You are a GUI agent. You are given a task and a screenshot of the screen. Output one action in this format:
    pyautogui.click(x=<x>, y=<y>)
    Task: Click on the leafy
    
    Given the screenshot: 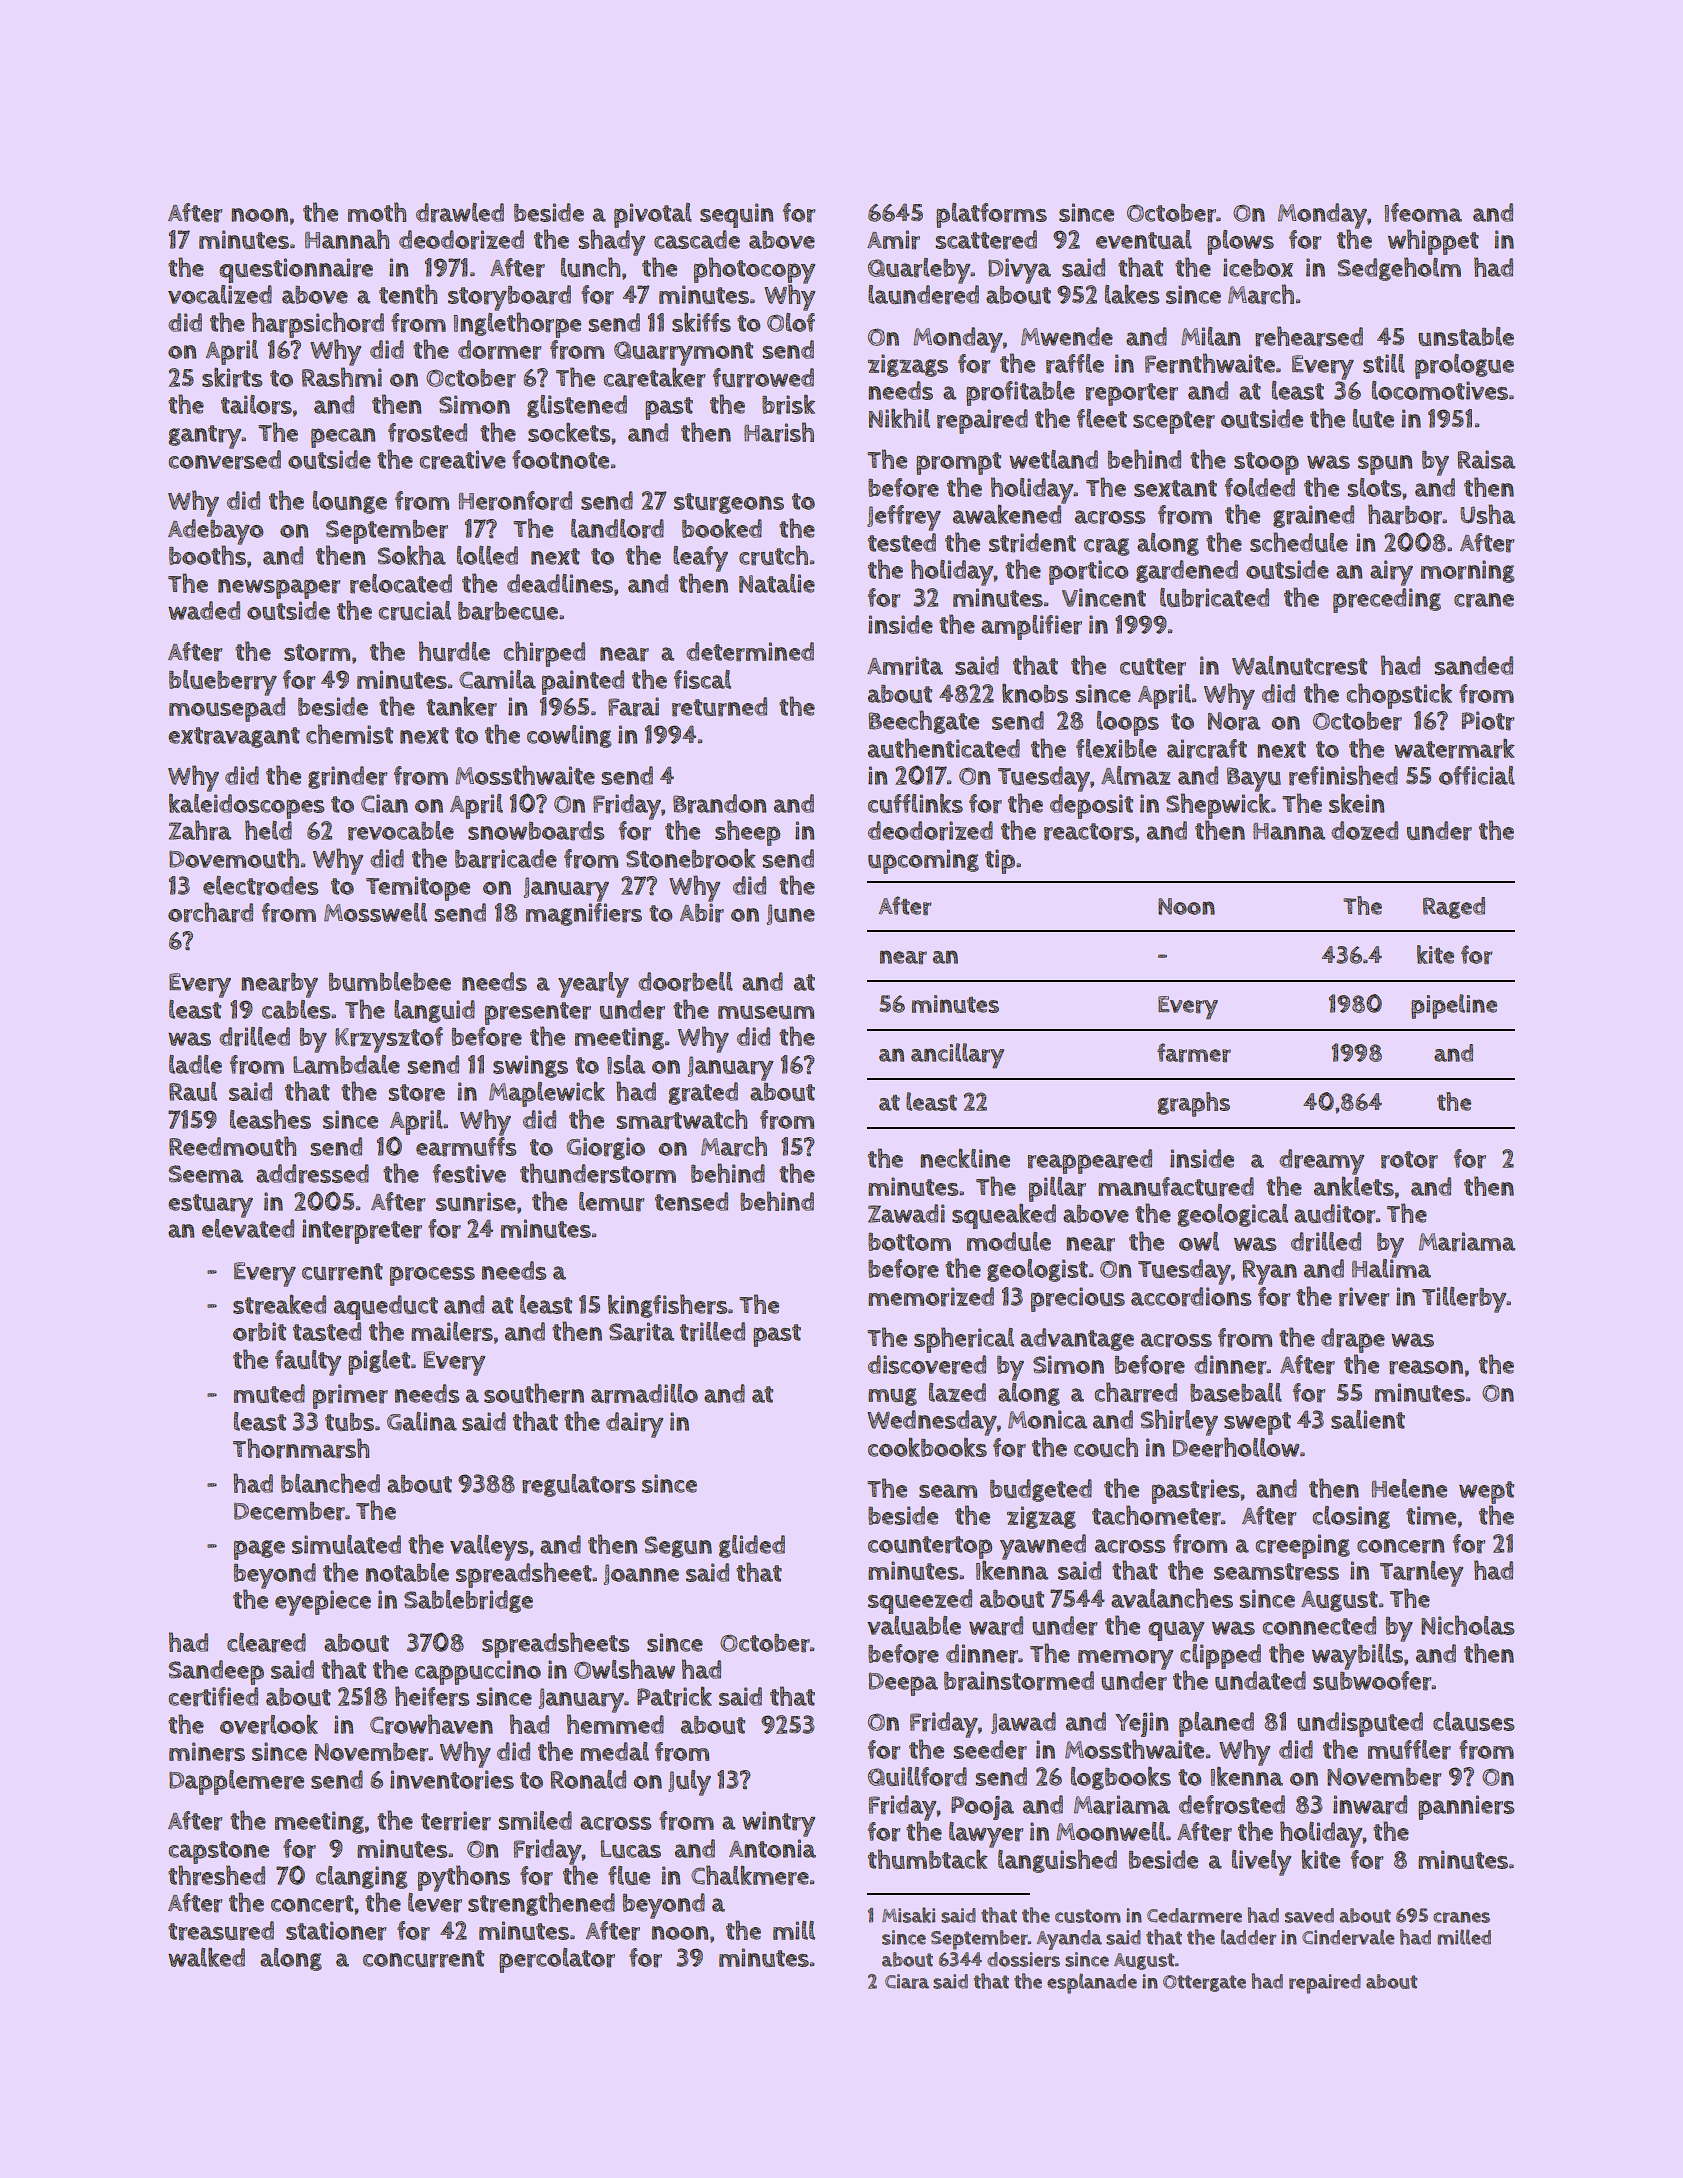 What is the action you would take?
    pyautogui.click(x=700, y=559)
